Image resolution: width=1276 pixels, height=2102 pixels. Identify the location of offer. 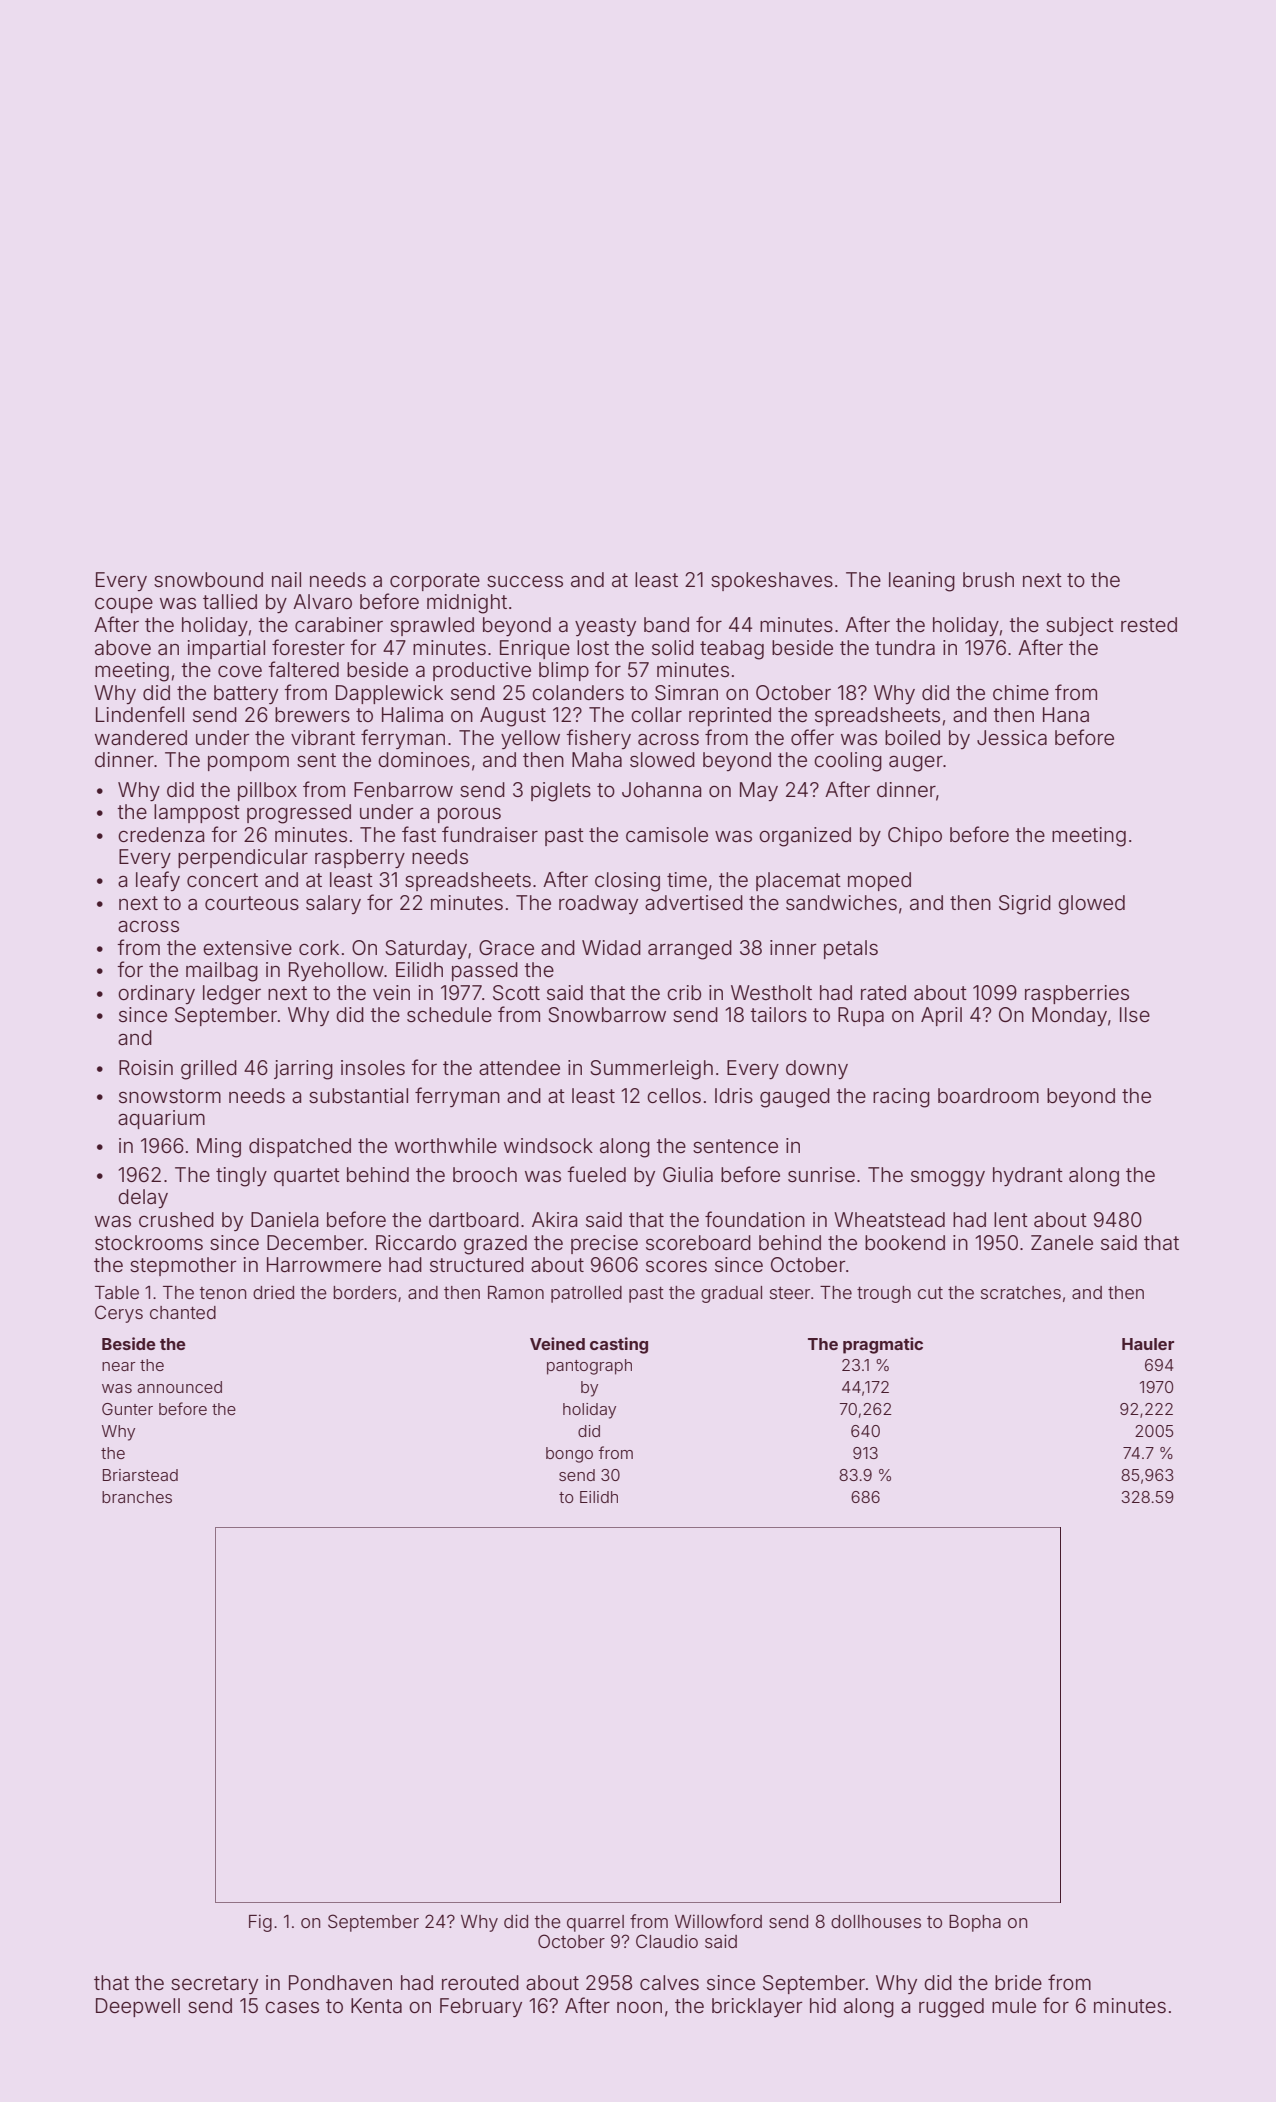
(812, 737).
